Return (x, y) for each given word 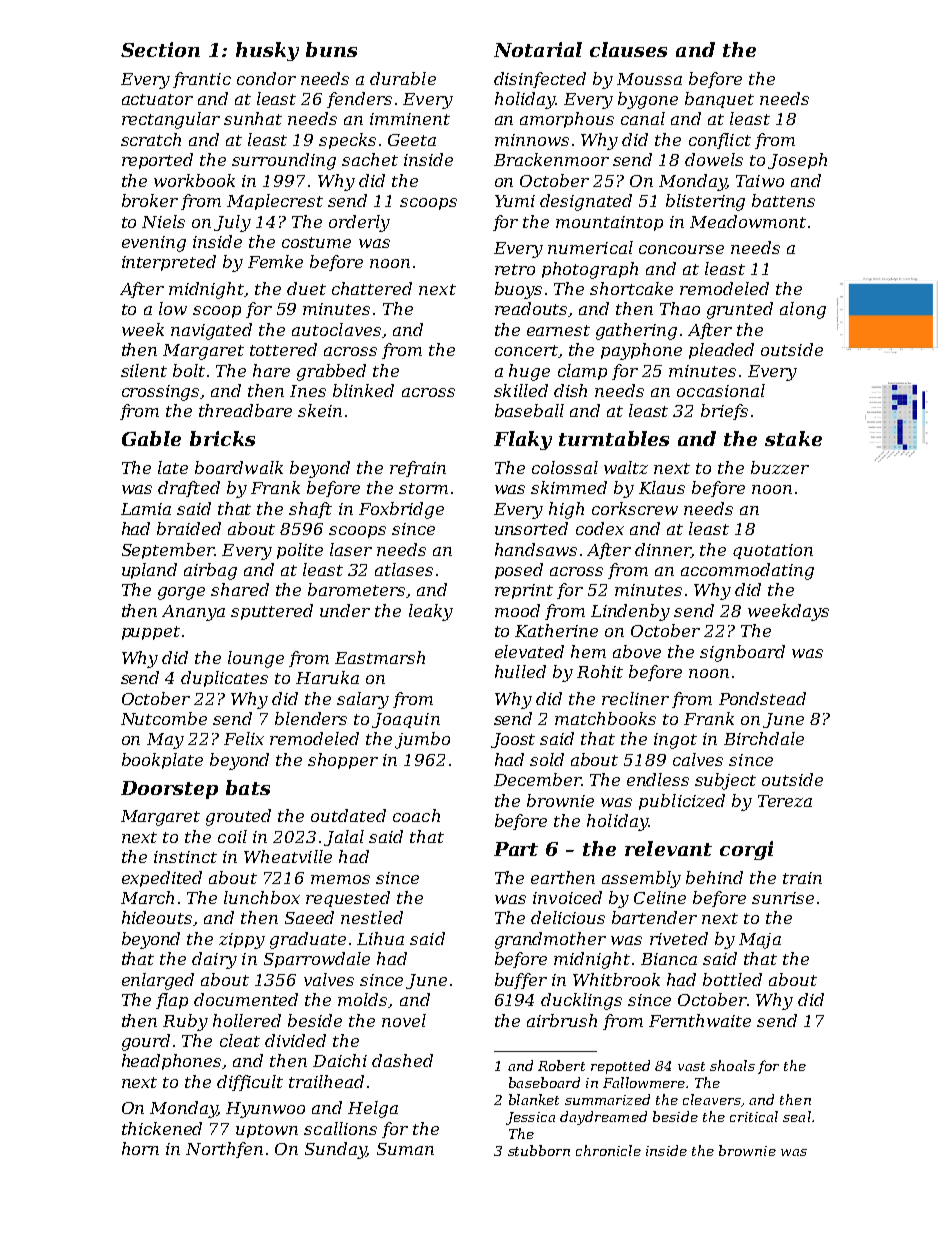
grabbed (331, 372)
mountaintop (609, 223)
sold (547, 759)
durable (403, 78)
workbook (194, 180)
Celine (660, 897)
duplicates (224, 679)
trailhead (326, 1081)
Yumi (515, 201)
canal (643, 118)
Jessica (530, 1118)
